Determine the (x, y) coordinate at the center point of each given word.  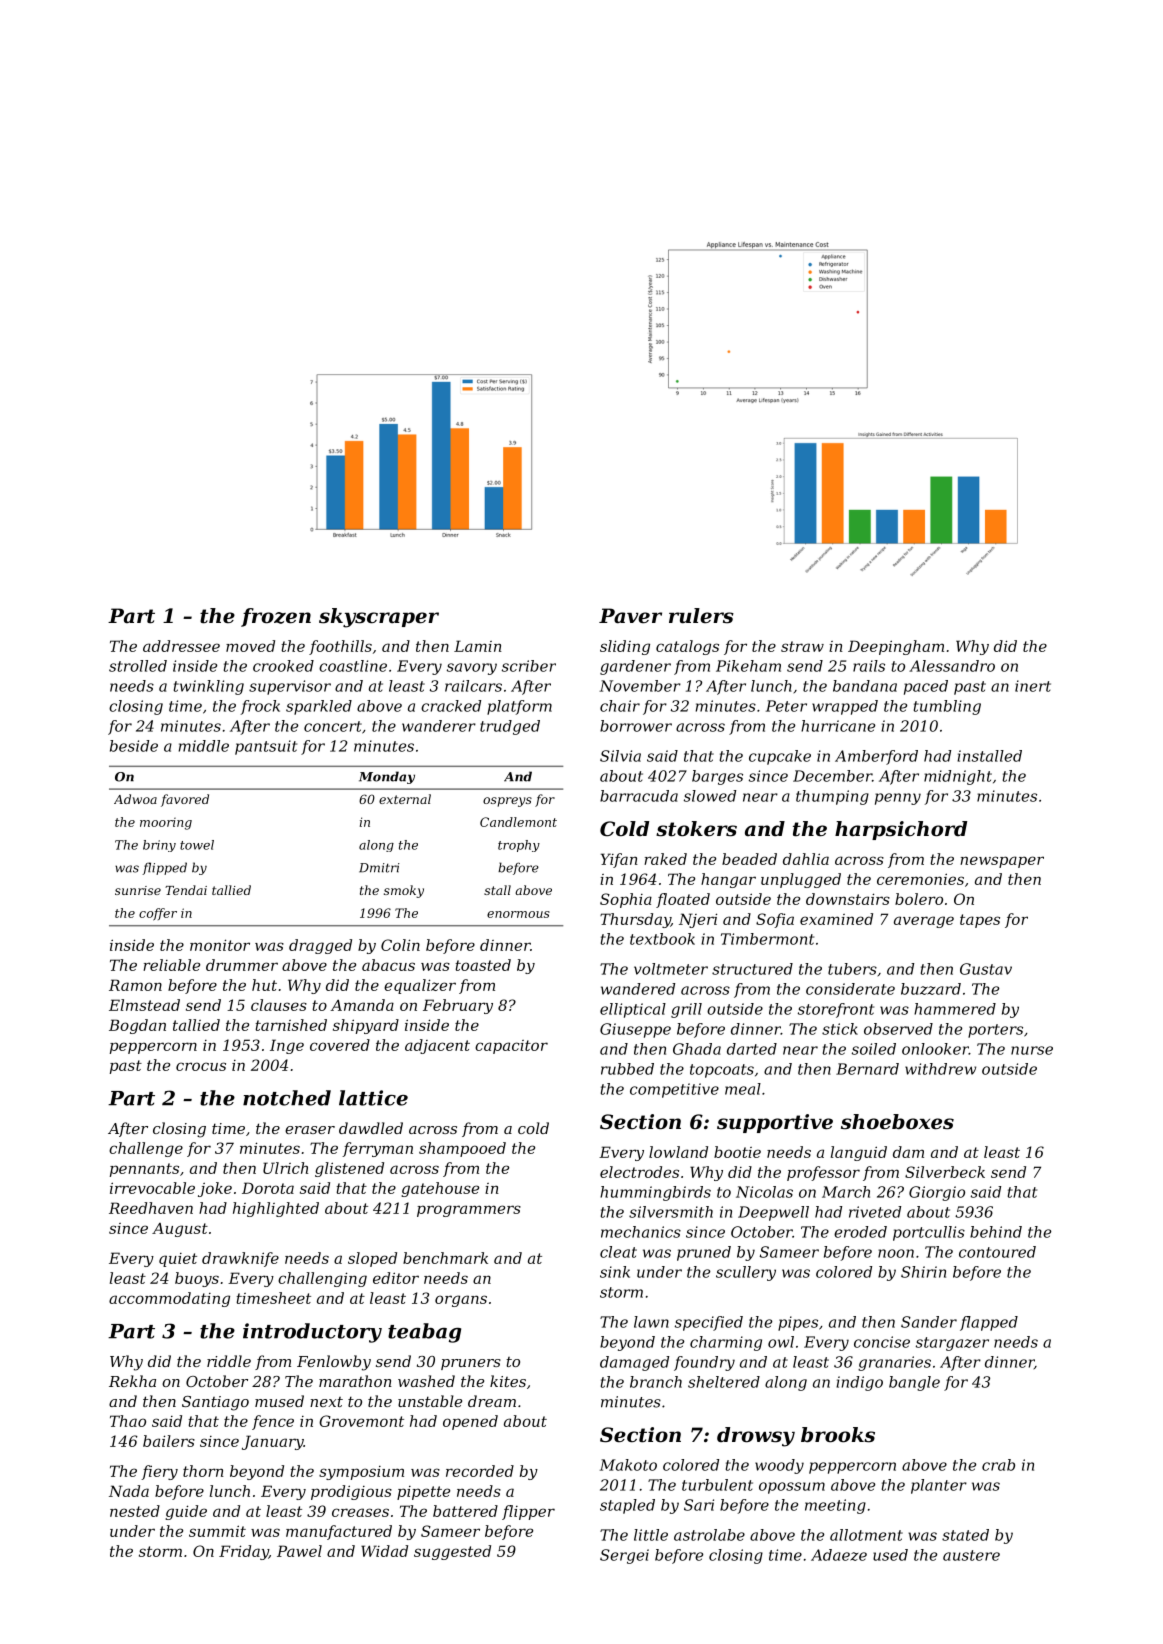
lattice (373, 1098)
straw (802, 646)
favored (185, 800)
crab (998, 1465)
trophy (519, 846)
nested (135, 1511)
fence (273, 1422)
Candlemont (518, 822)
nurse (1032, 1050)
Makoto (628, 1465)
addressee (181, 646)
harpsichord (901, 830)
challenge (146, 1149)
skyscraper (379, 618)
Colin (400, 945)
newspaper (1002, 862)
